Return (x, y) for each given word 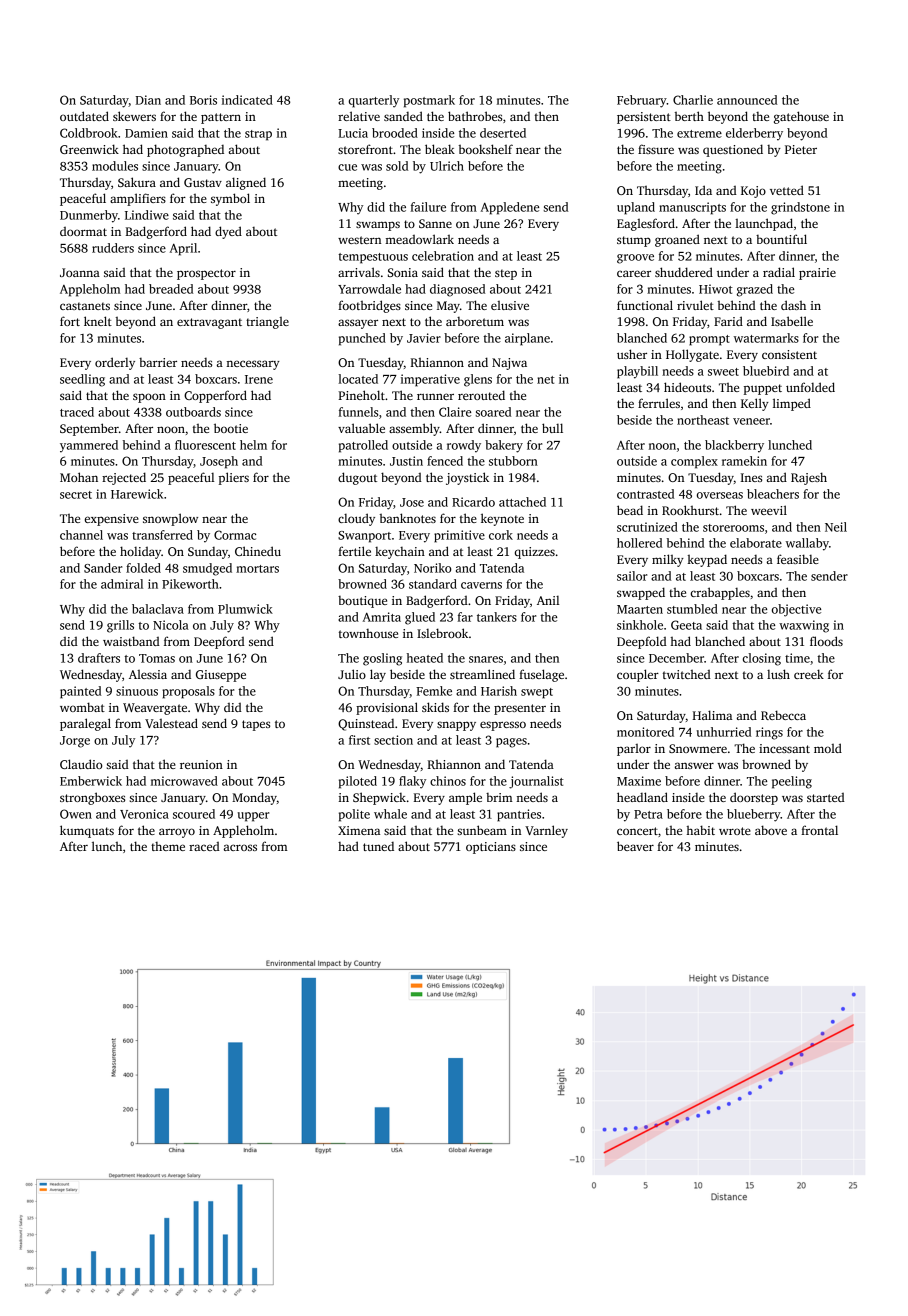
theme (168, 846)
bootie (231, 428)
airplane (527, 339)
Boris (203, 100)
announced (747, 100)
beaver (635, 846)
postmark (429, 101)
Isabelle (792, 321)
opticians (491, 848)
